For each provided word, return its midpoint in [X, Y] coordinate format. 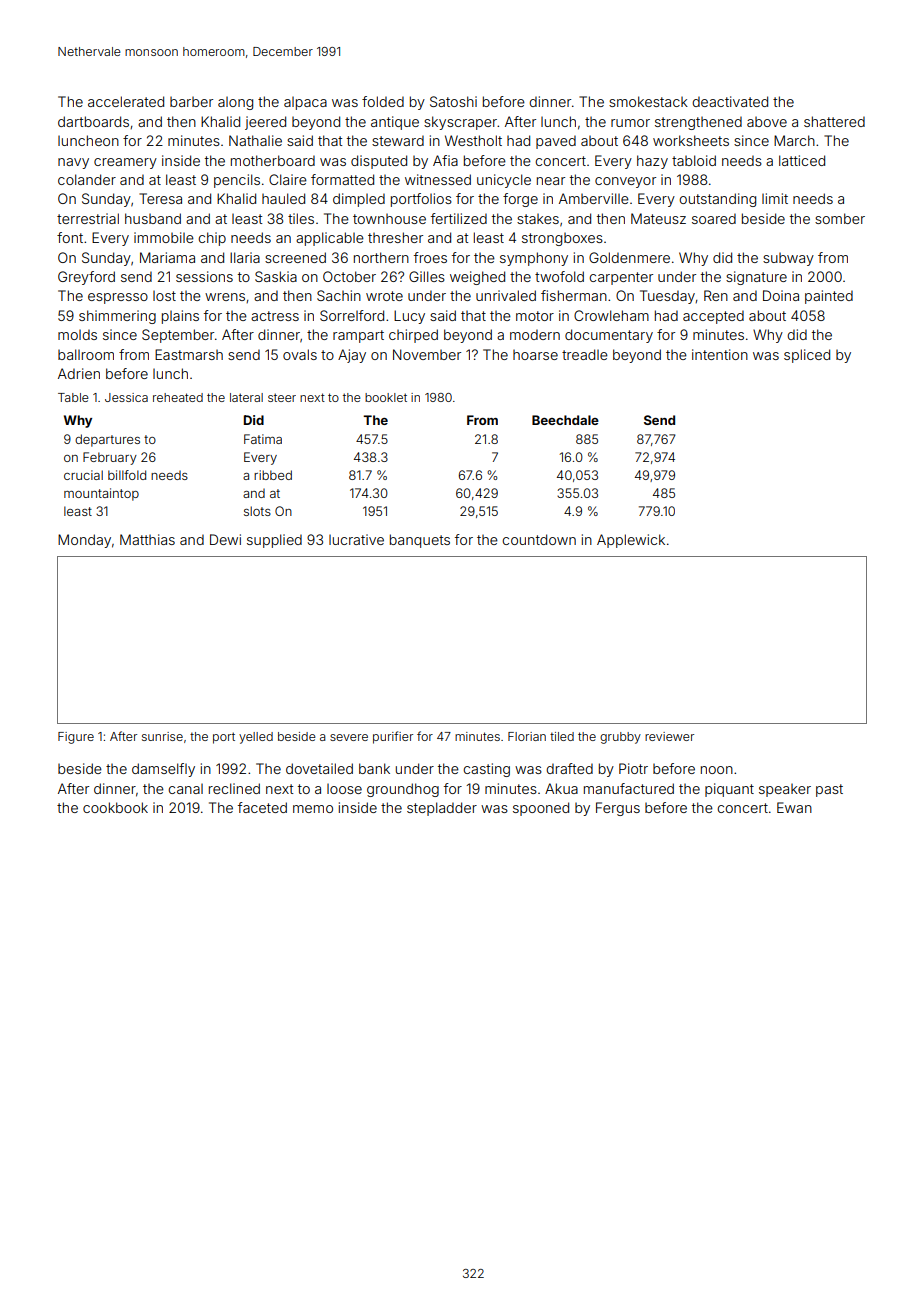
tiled [562, 736]
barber [191, 102]
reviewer [669, 736]
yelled [256, 738]
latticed [802, 160]
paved [556, 142]
